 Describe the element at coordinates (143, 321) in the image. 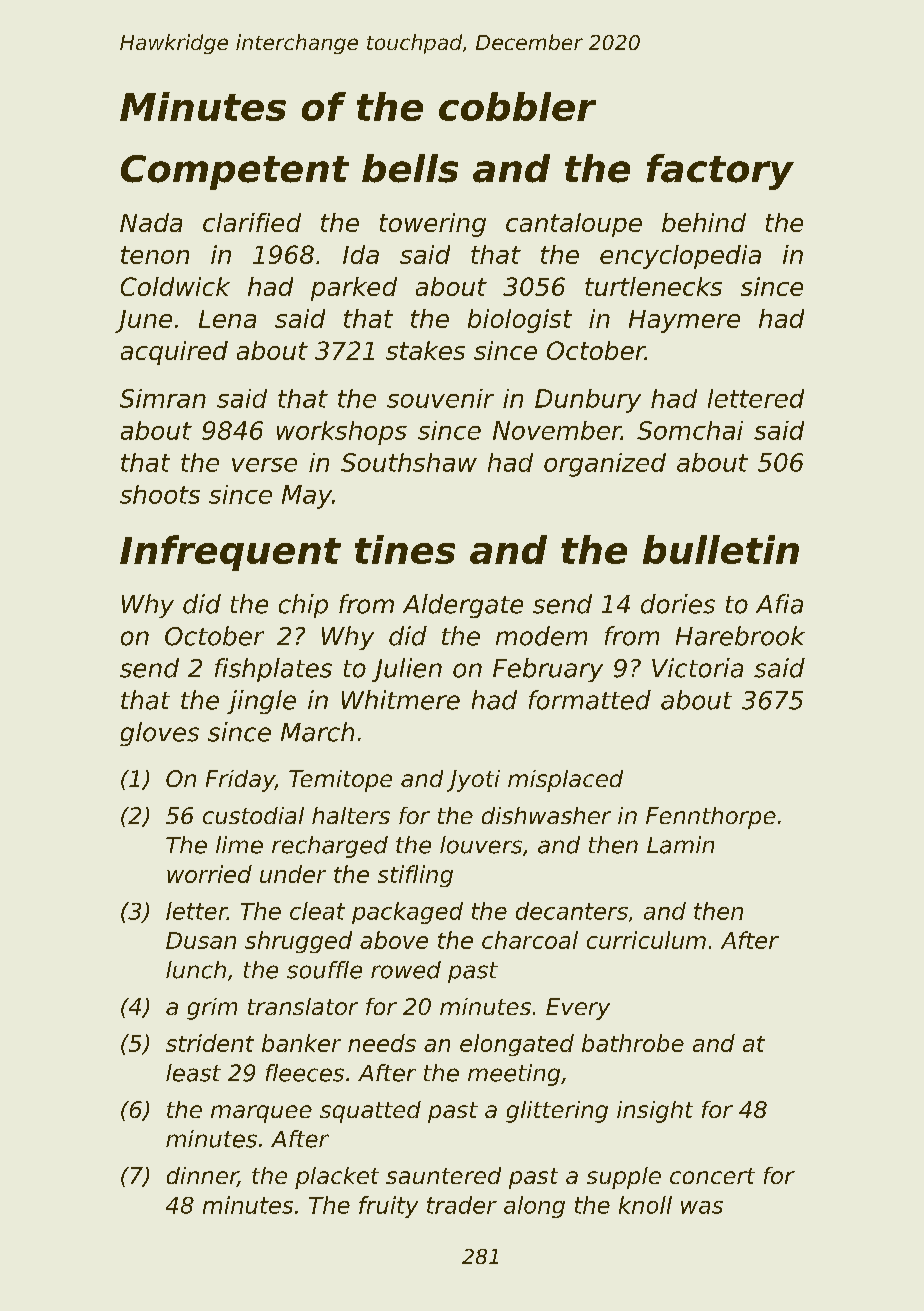

I see `June` at that location.
